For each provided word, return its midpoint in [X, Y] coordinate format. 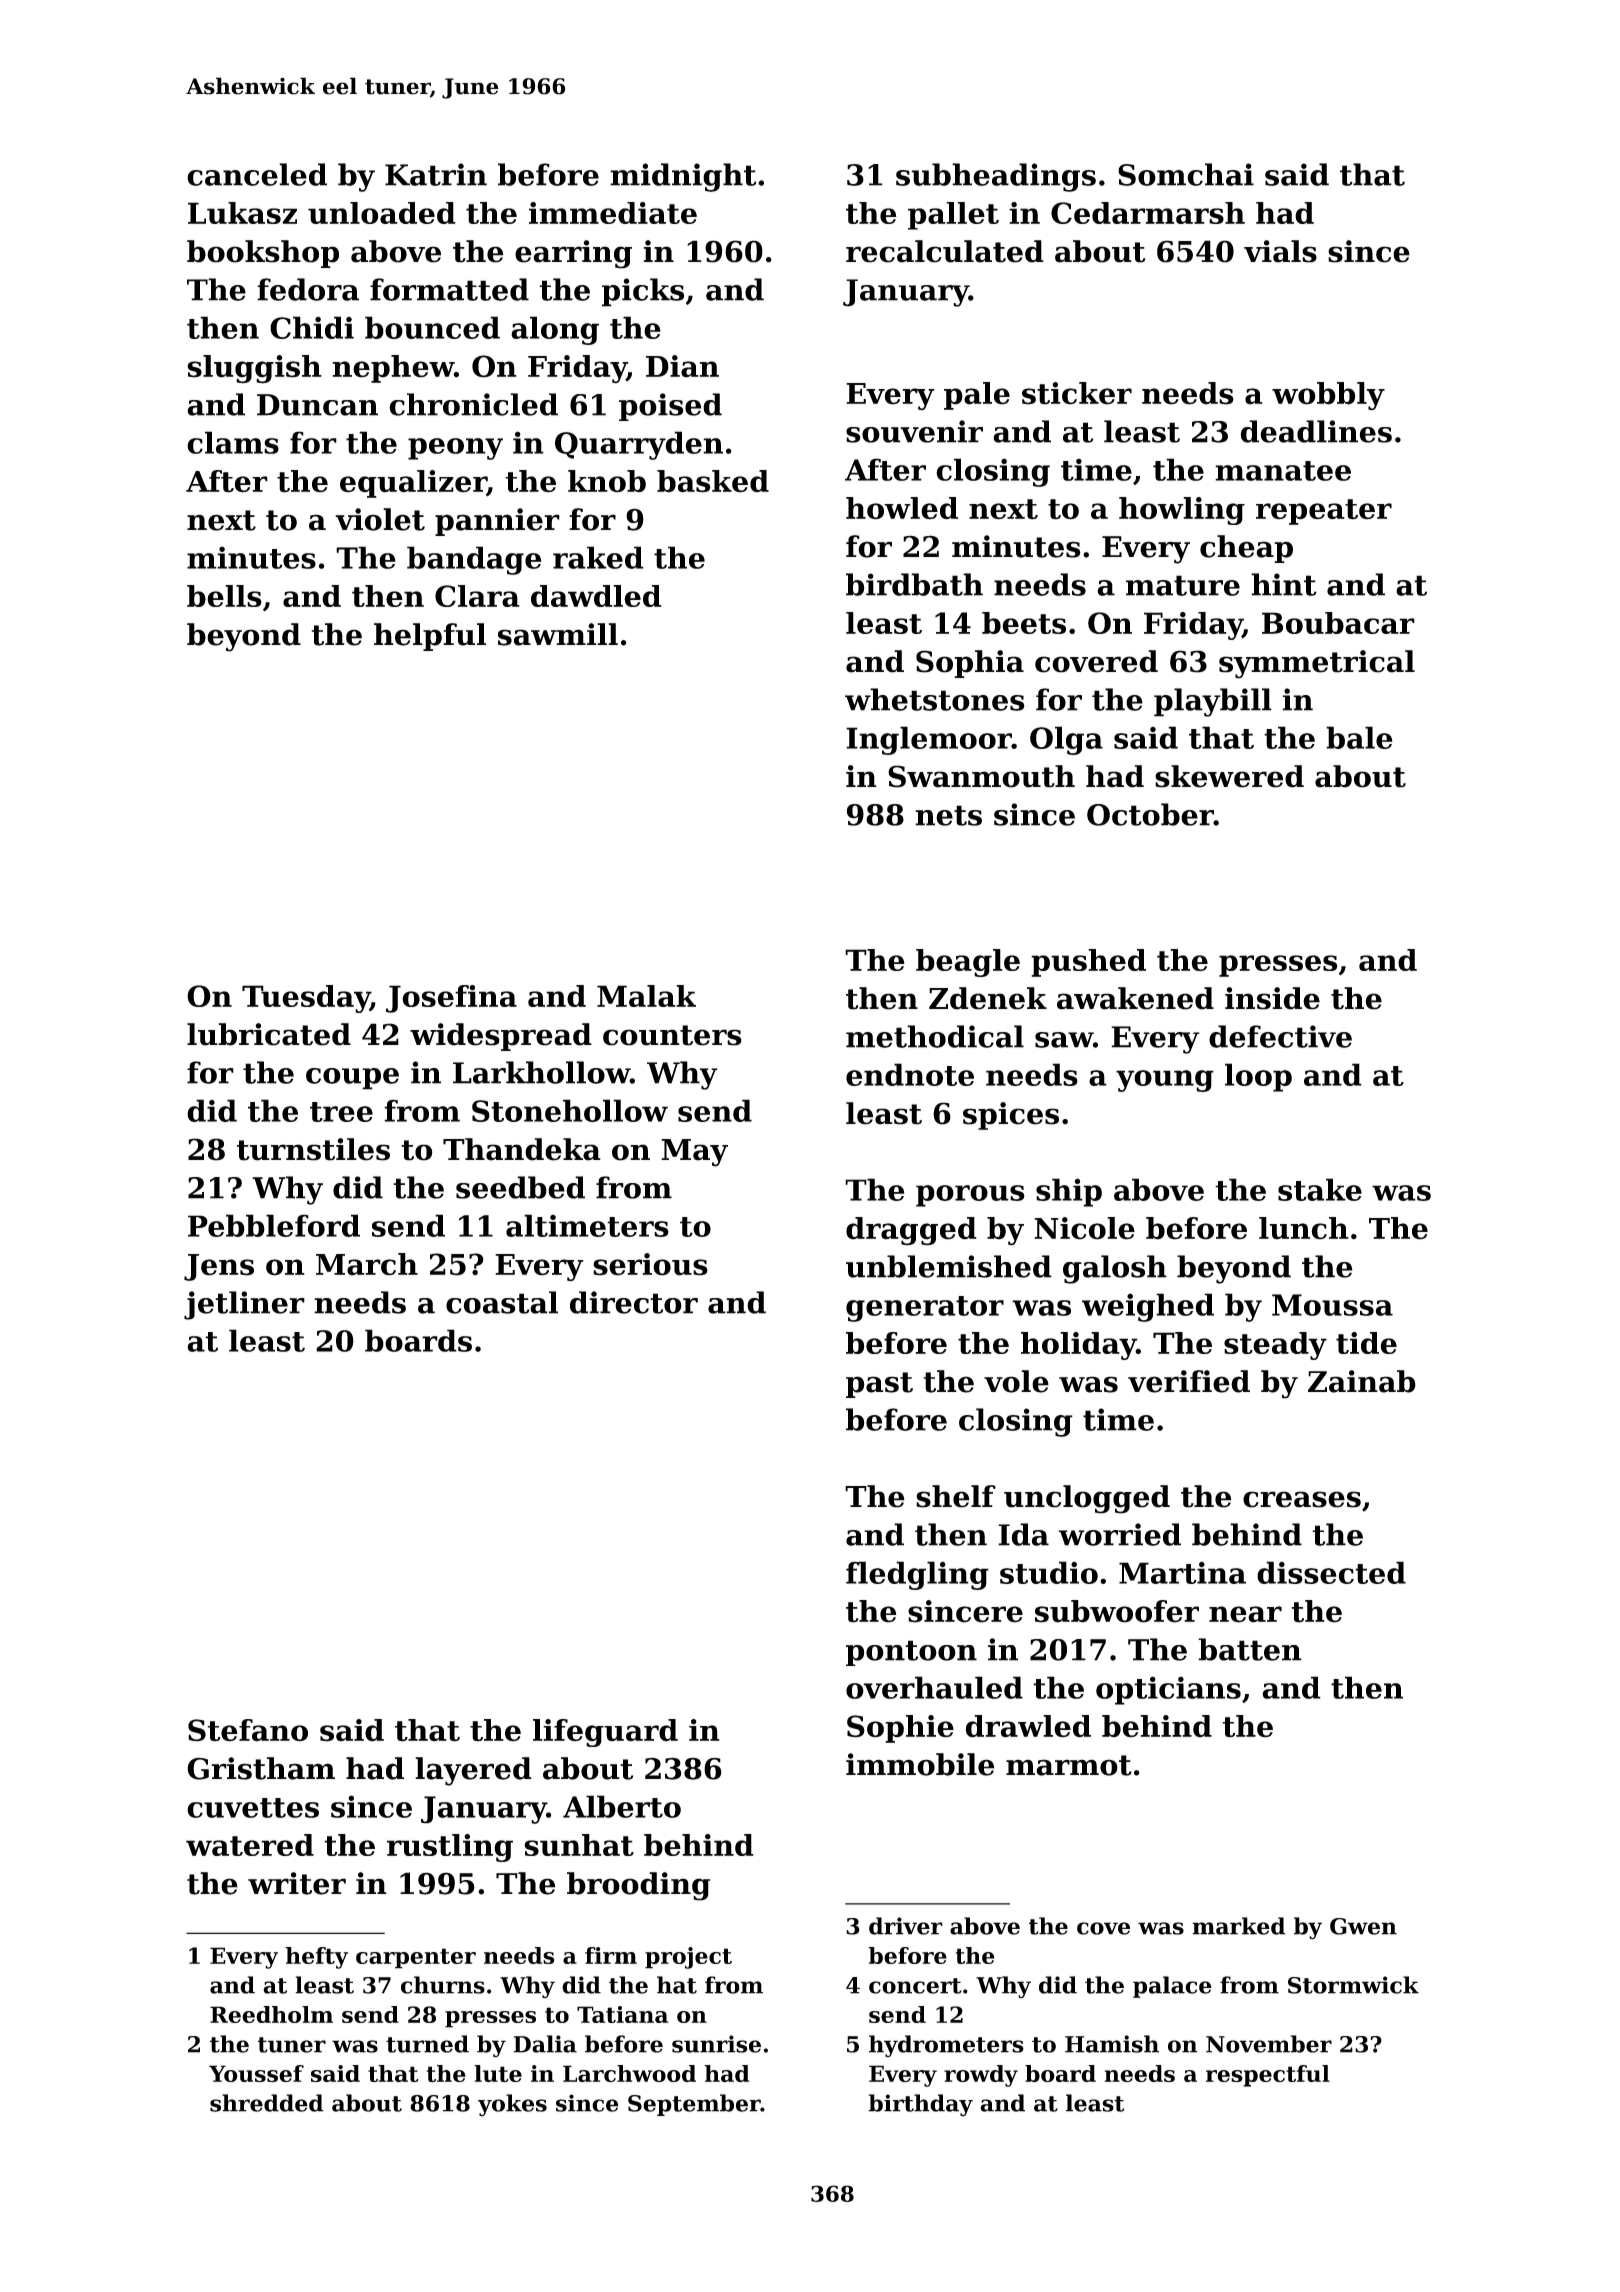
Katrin [436, 174]
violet [380, 519]
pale [977, 396]
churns [443, 1985]
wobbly [1328, 396]
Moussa [1332, 1305]
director [634, 1302]
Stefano [248, 1730]
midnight [683, 177]
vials [1280, 251]
